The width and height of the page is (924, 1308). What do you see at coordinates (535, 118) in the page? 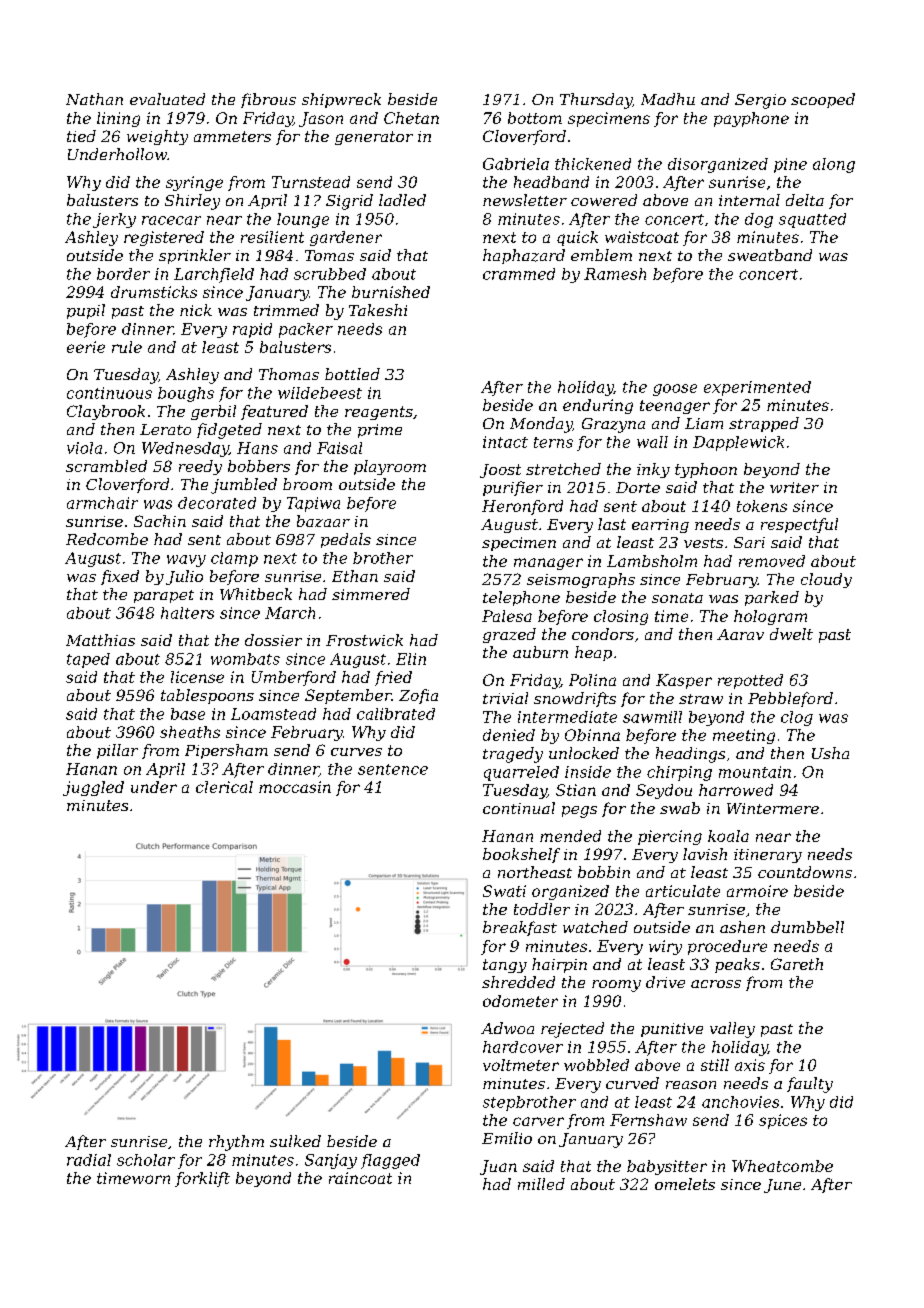
I see `bottom` at bounding box center [535, 118].
